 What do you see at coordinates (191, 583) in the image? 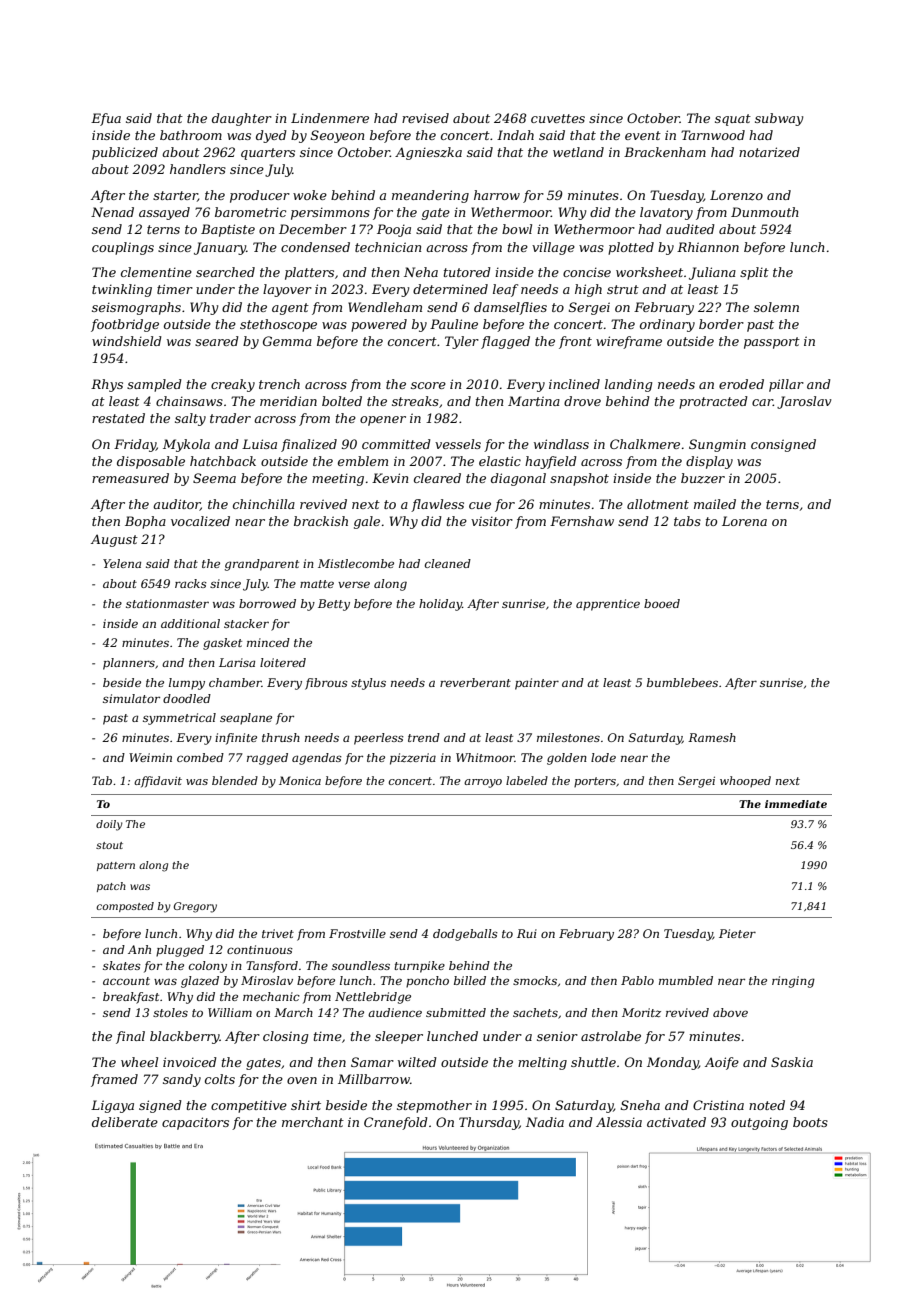
I see `racks` at bounding box center [191, 583].
